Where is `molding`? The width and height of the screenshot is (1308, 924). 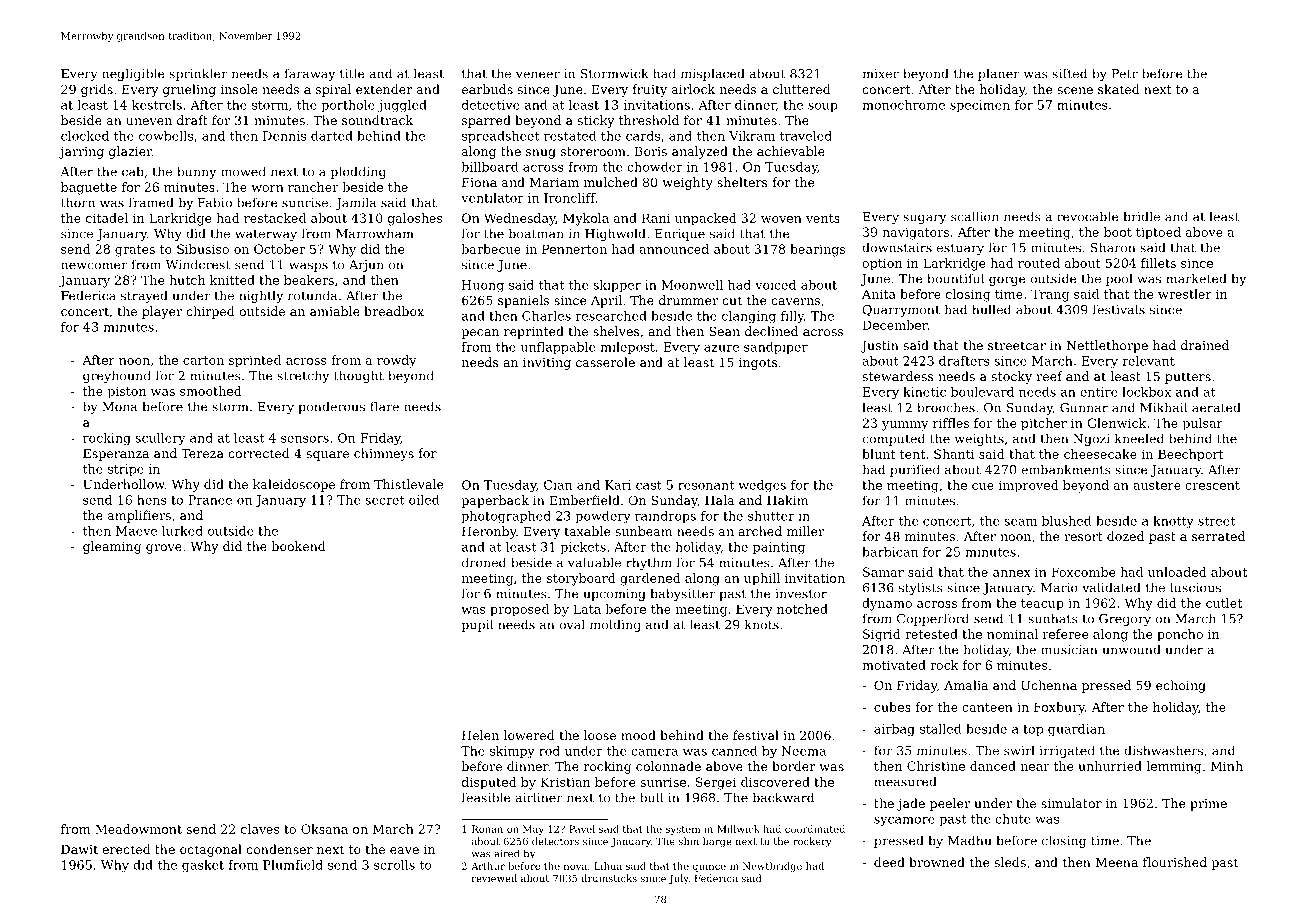 molding is located at coordinates (615, 625).
